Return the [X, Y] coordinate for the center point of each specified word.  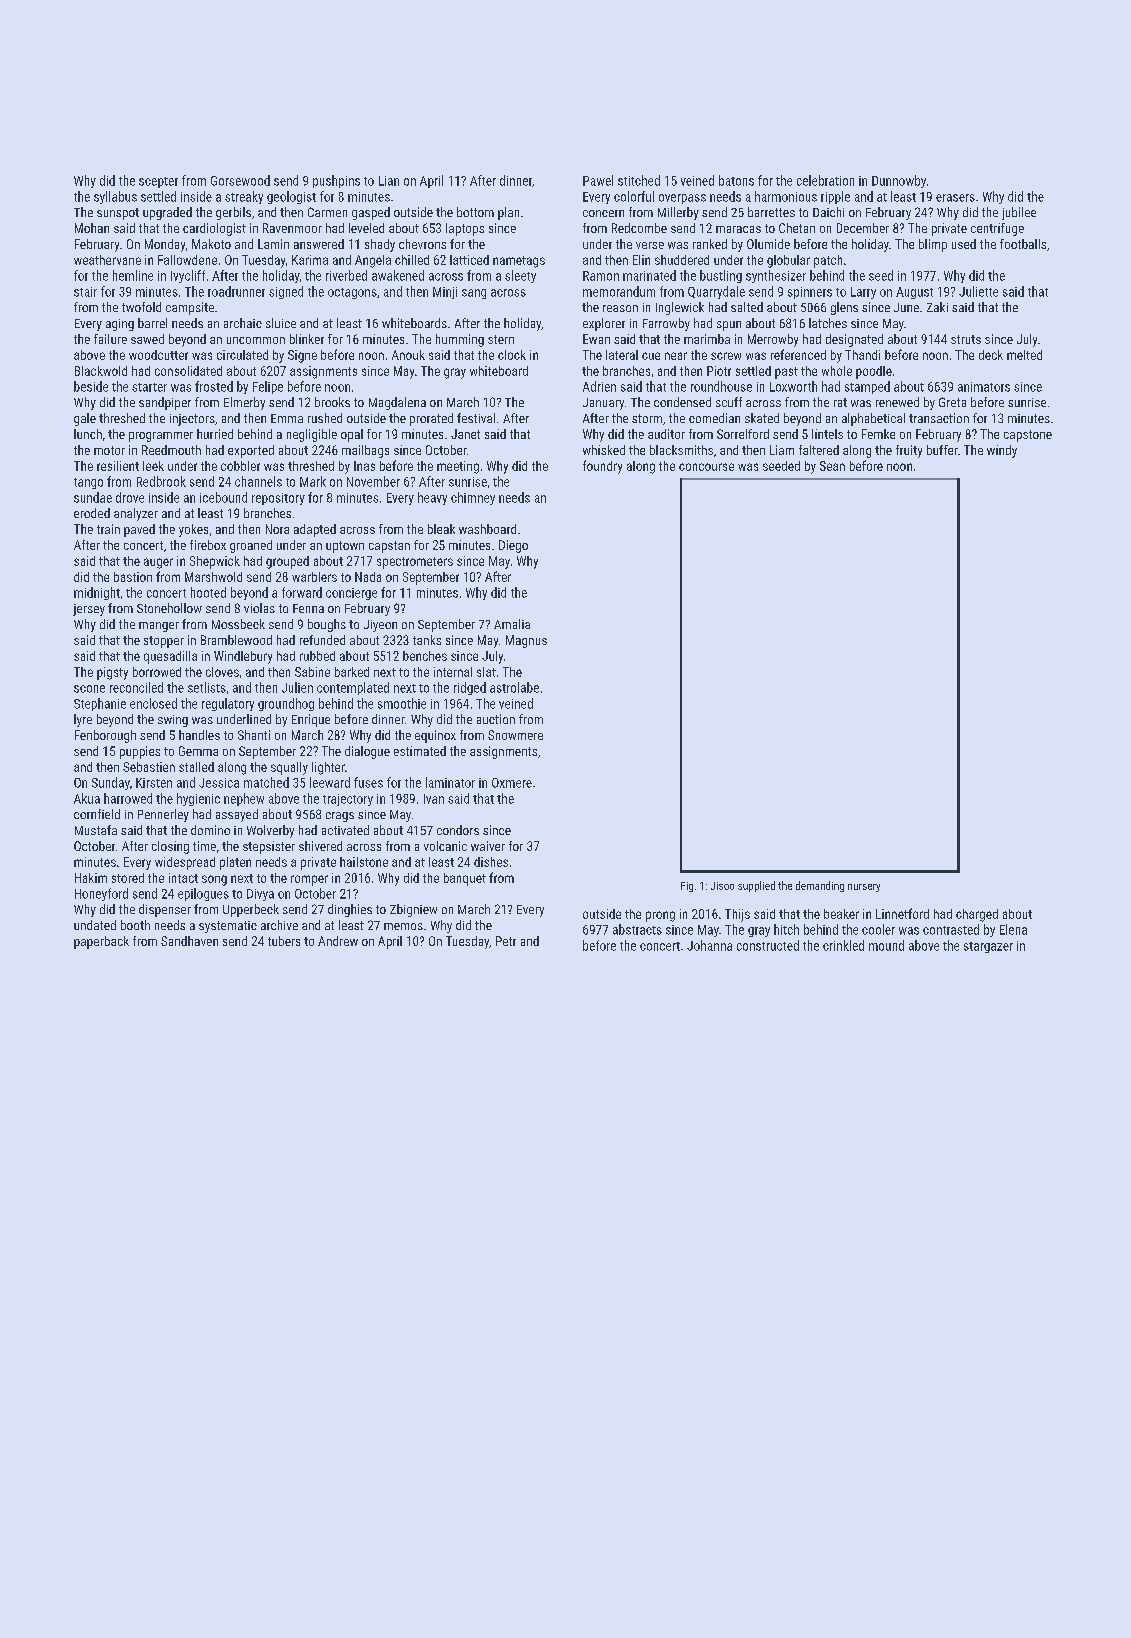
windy [1002, 451]
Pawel [598, 180]
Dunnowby [899, 181]
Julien [297, 687]
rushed [325, 418]
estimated [420, 751]
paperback [101, 942]
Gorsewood [240, 180]
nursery [864, 888]
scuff [729, 402]
